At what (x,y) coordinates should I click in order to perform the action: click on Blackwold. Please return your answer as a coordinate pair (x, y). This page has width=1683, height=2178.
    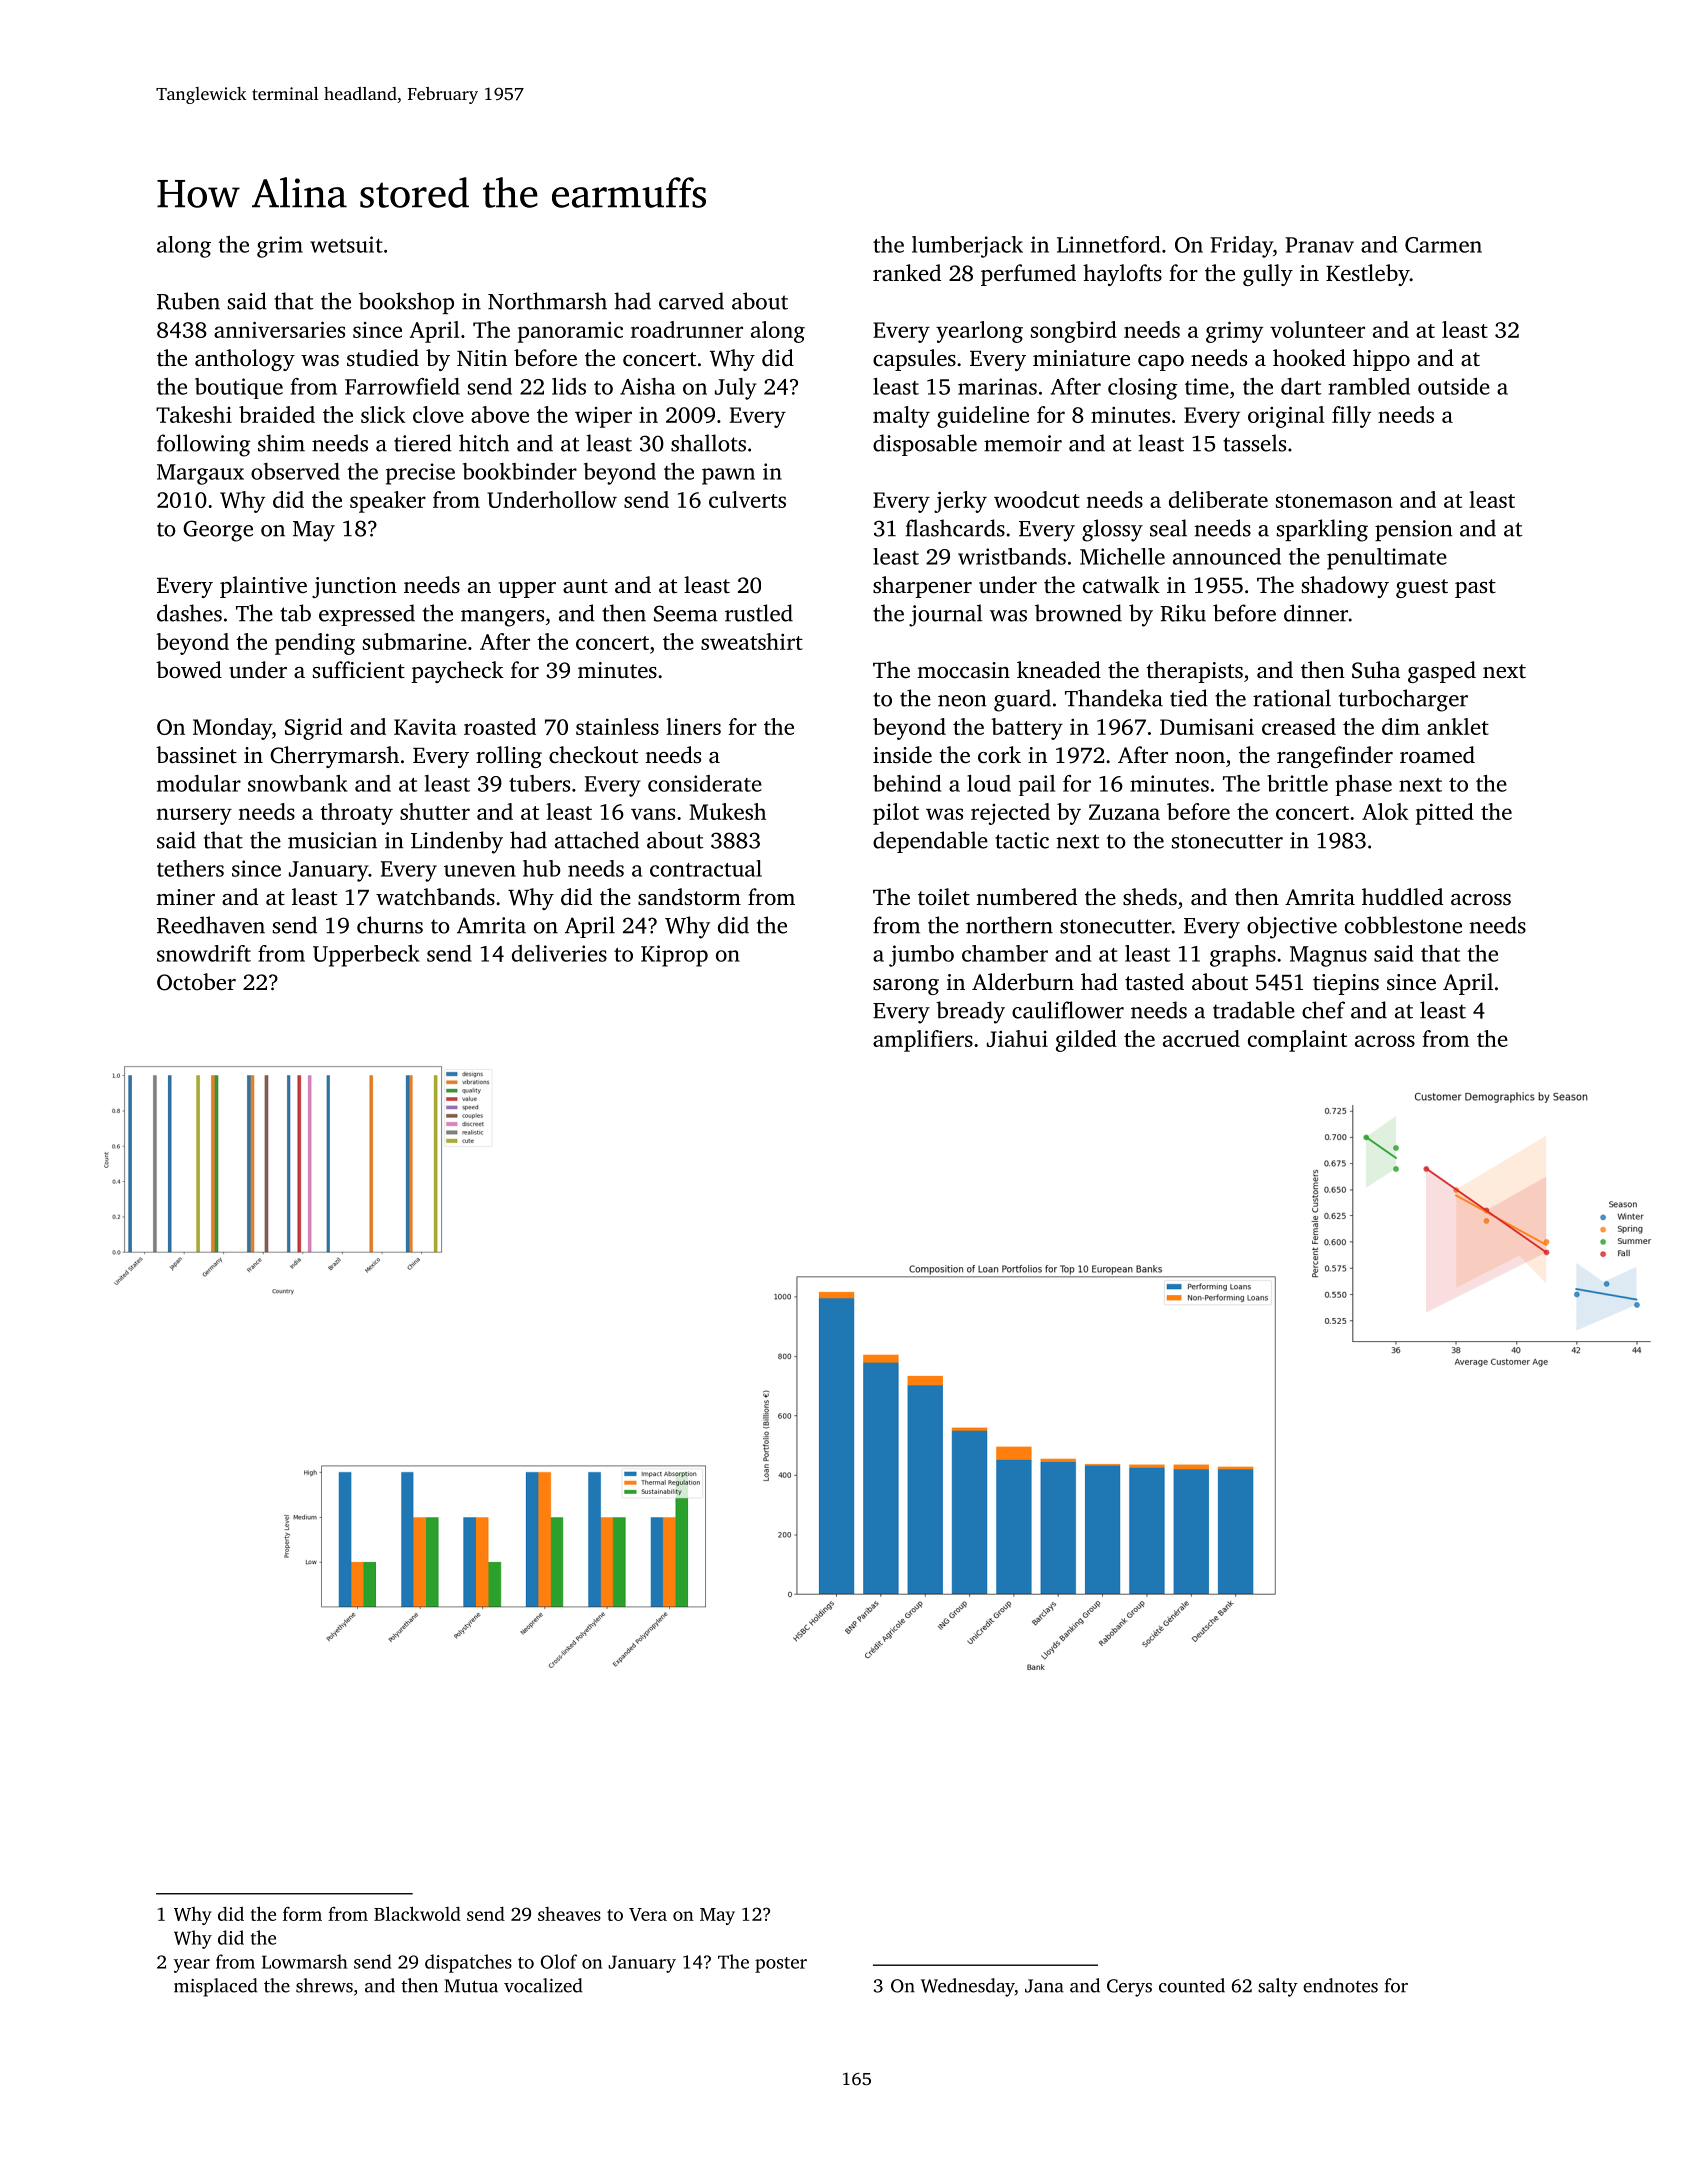
    Looking at the image, I should click on (417, 1913).
